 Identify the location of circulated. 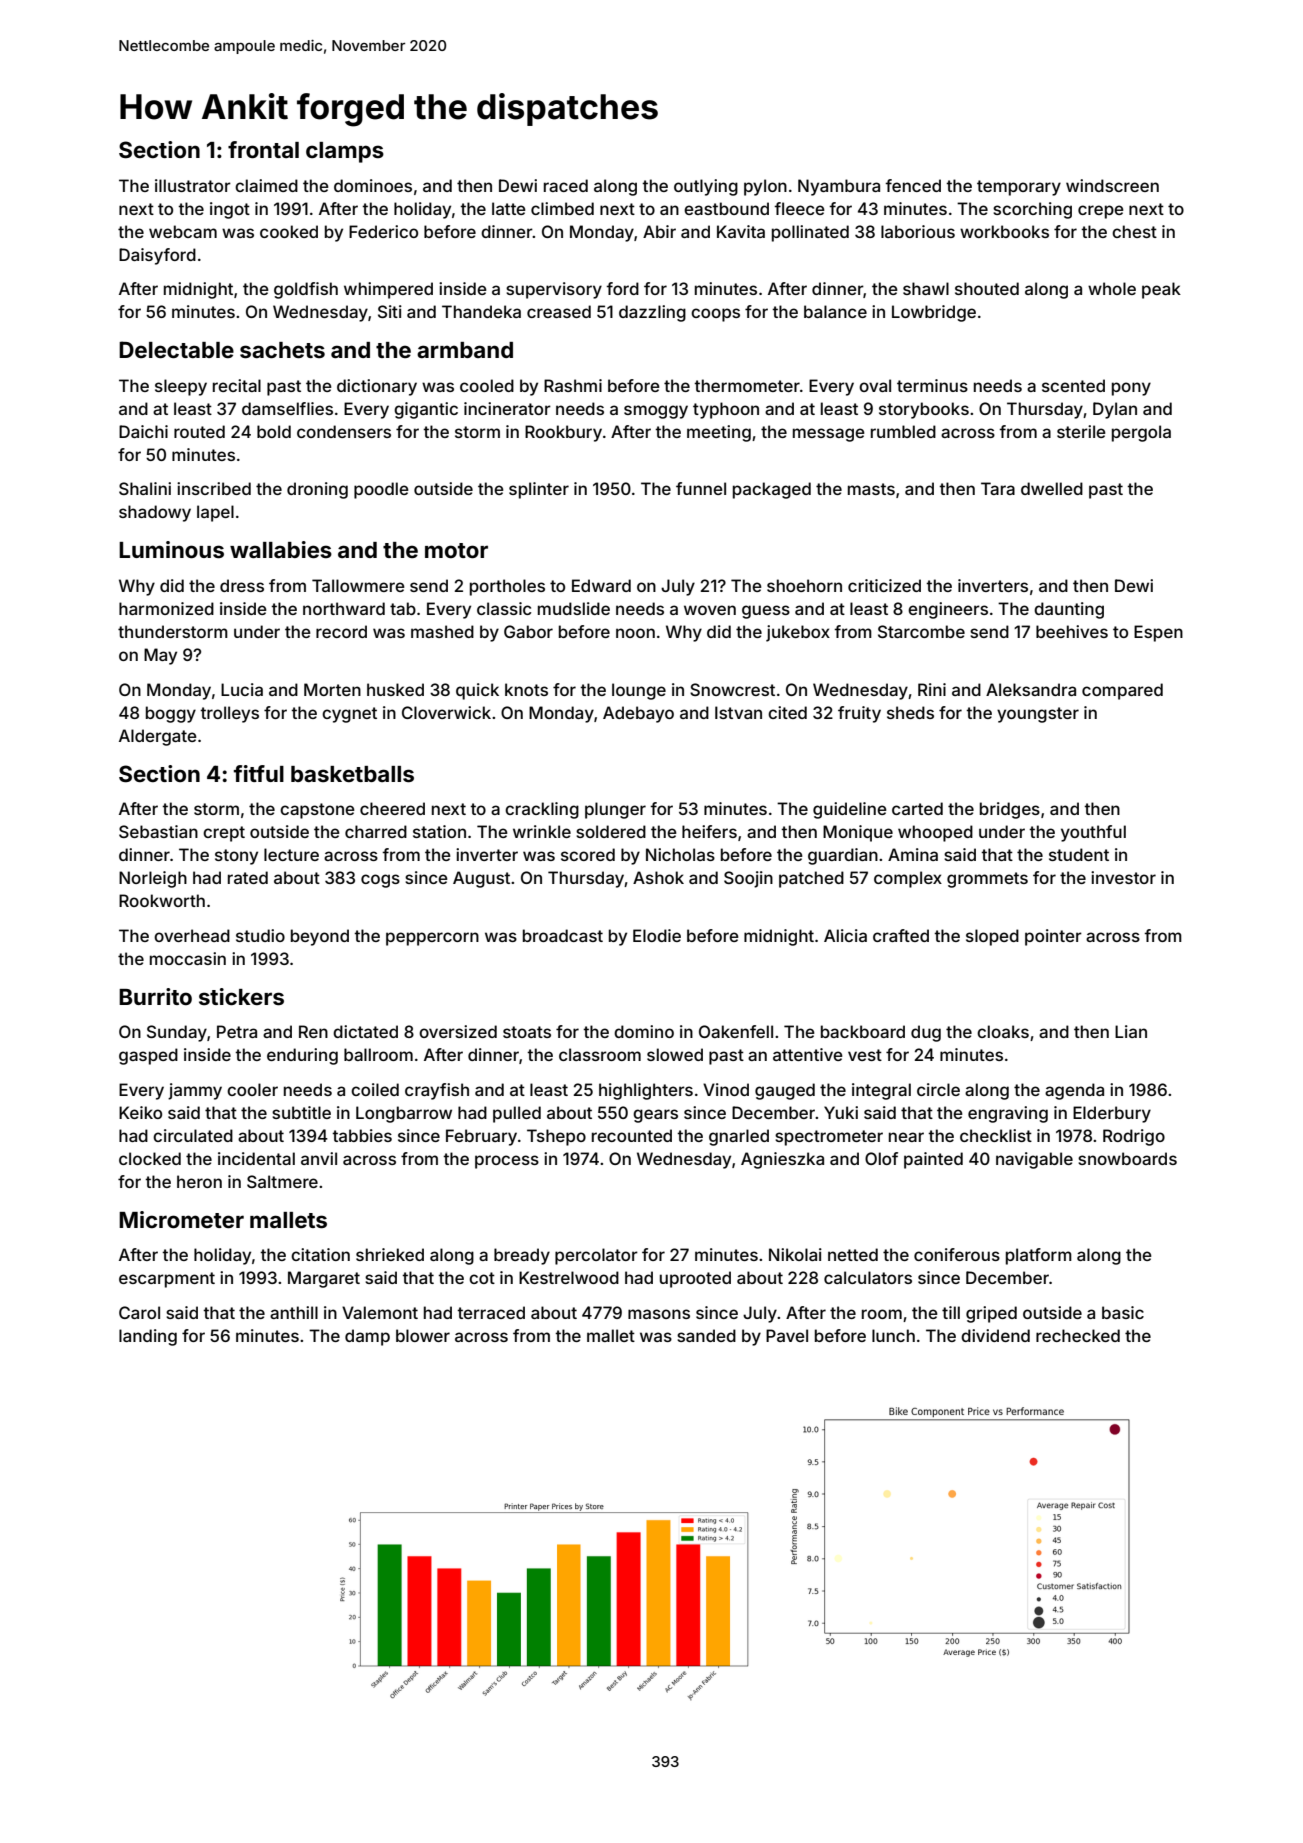
(193, 1135).
